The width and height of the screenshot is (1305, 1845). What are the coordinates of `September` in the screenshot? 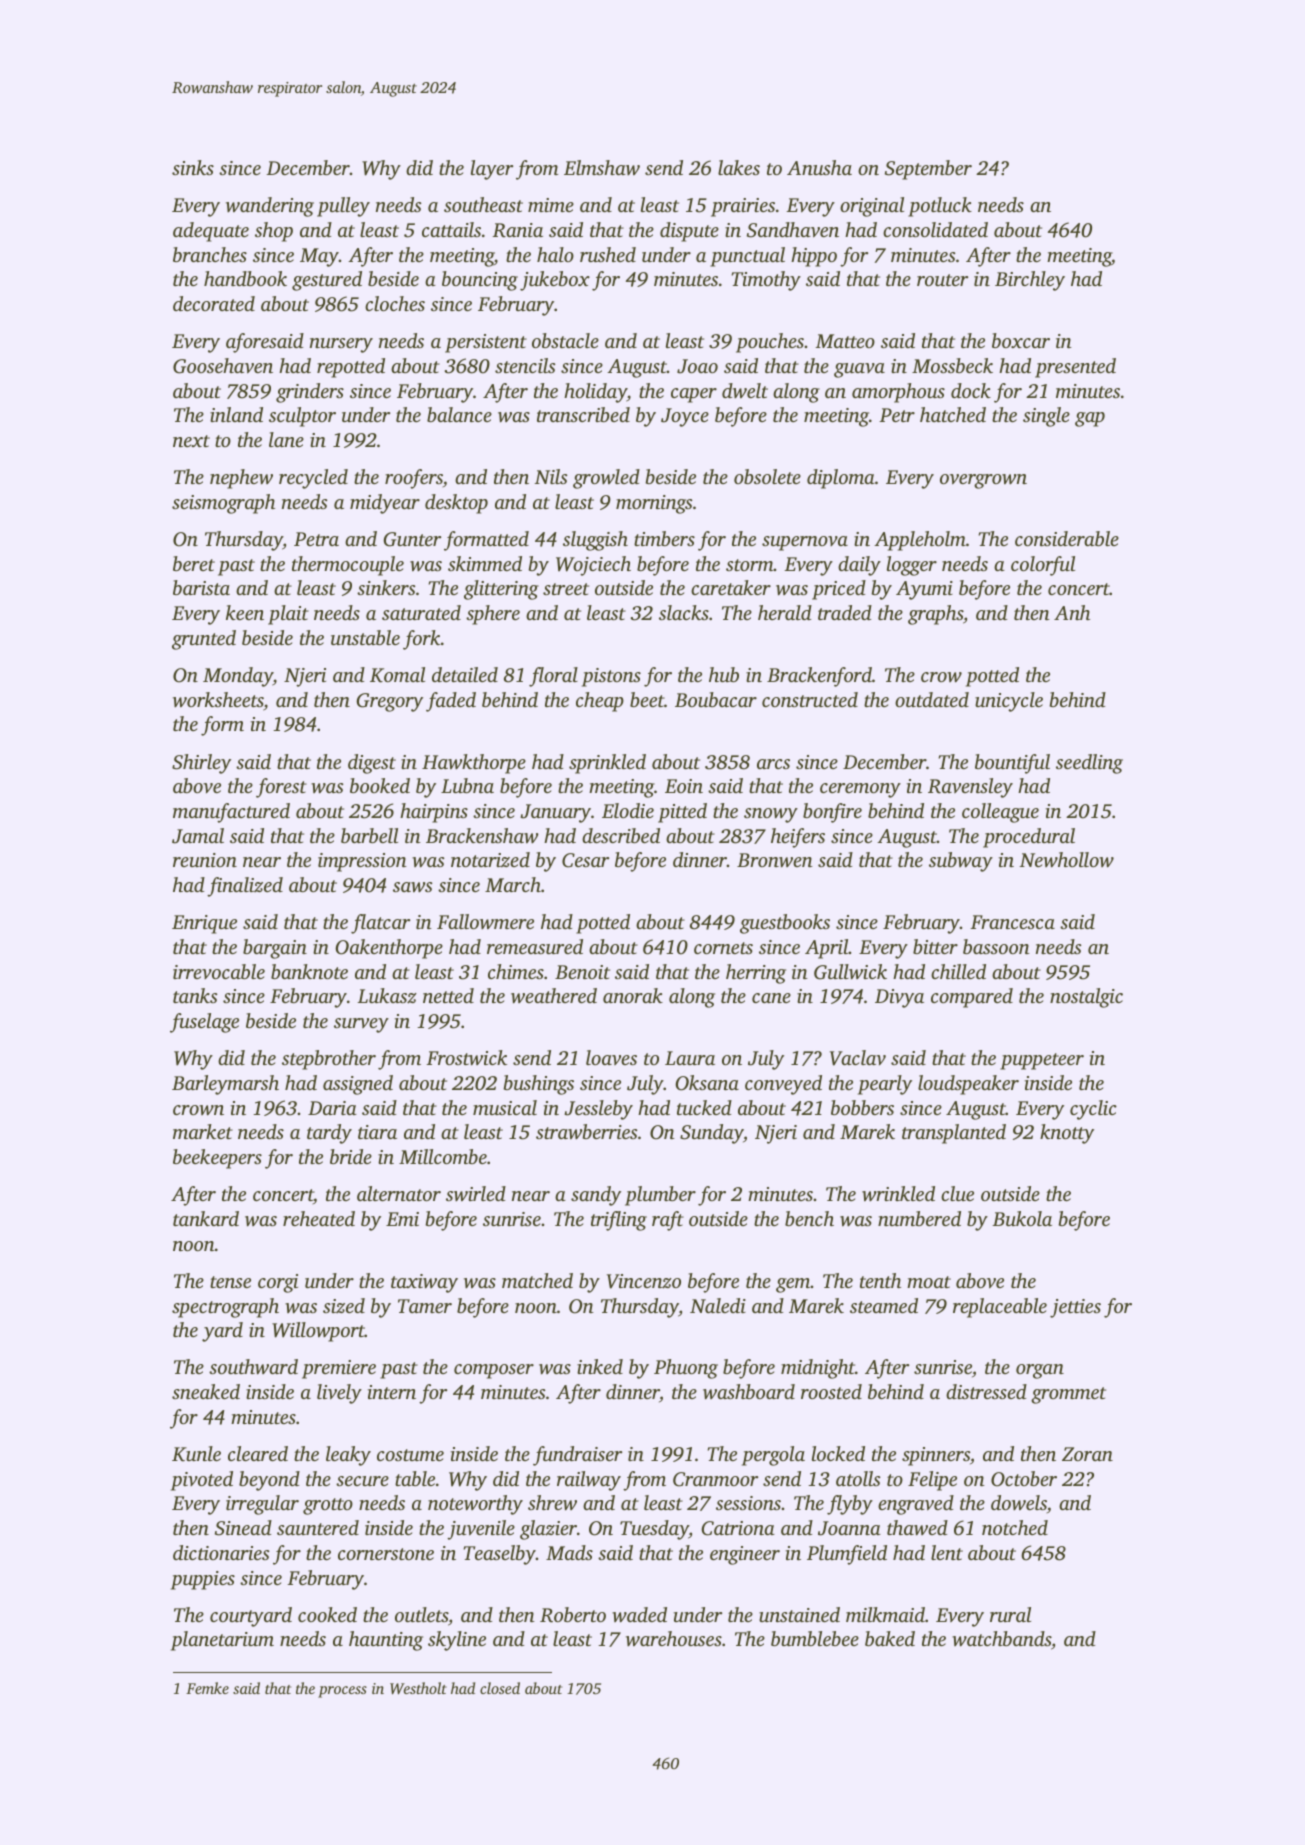 It's located at (928, 170).
